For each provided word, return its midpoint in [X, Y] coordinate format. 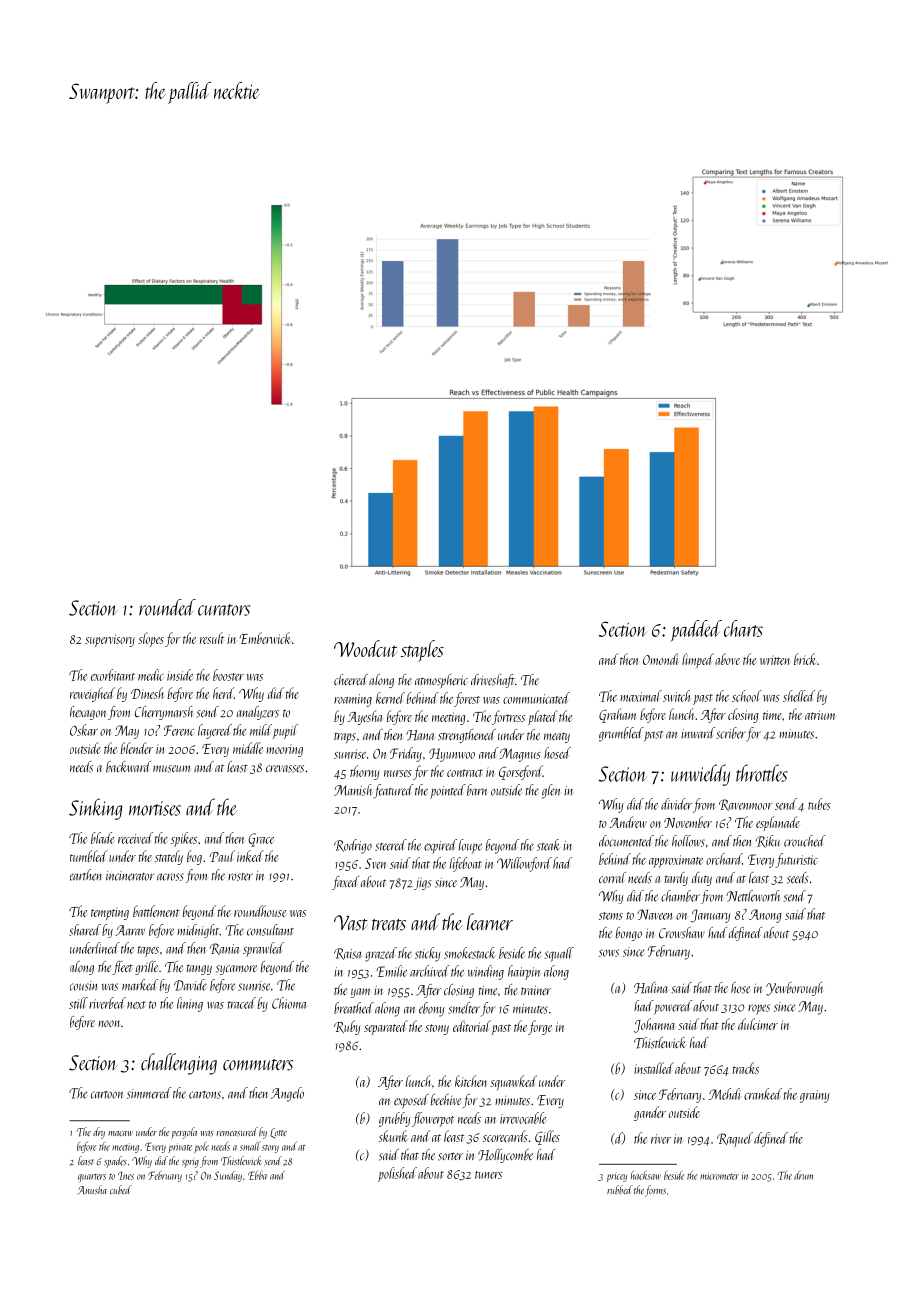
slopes [151, 639]
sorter [450, 1157]
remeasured [237, 1132]
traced [242, 1003]
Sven [375, 863]
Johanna [654, 1025]
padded [696, 631]
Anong [765, 916]
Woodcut [365, 648]
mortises [155, 808]
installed [654, 1068]
